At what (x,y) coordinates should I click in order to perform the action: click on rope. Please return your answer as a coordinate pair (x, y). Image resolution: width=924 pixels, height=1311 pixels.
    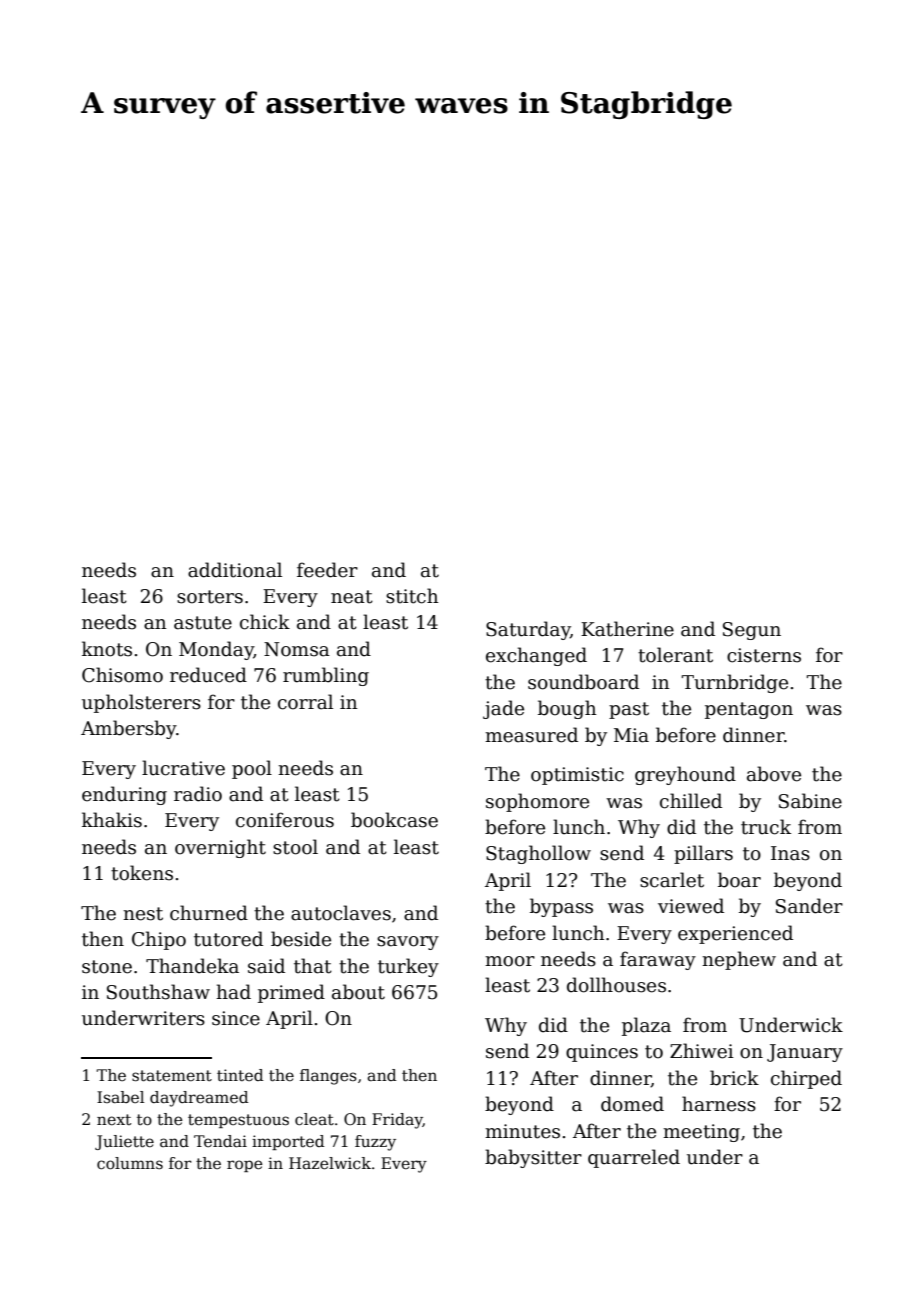
    Looking at the image, I should click on (244, 1166).
